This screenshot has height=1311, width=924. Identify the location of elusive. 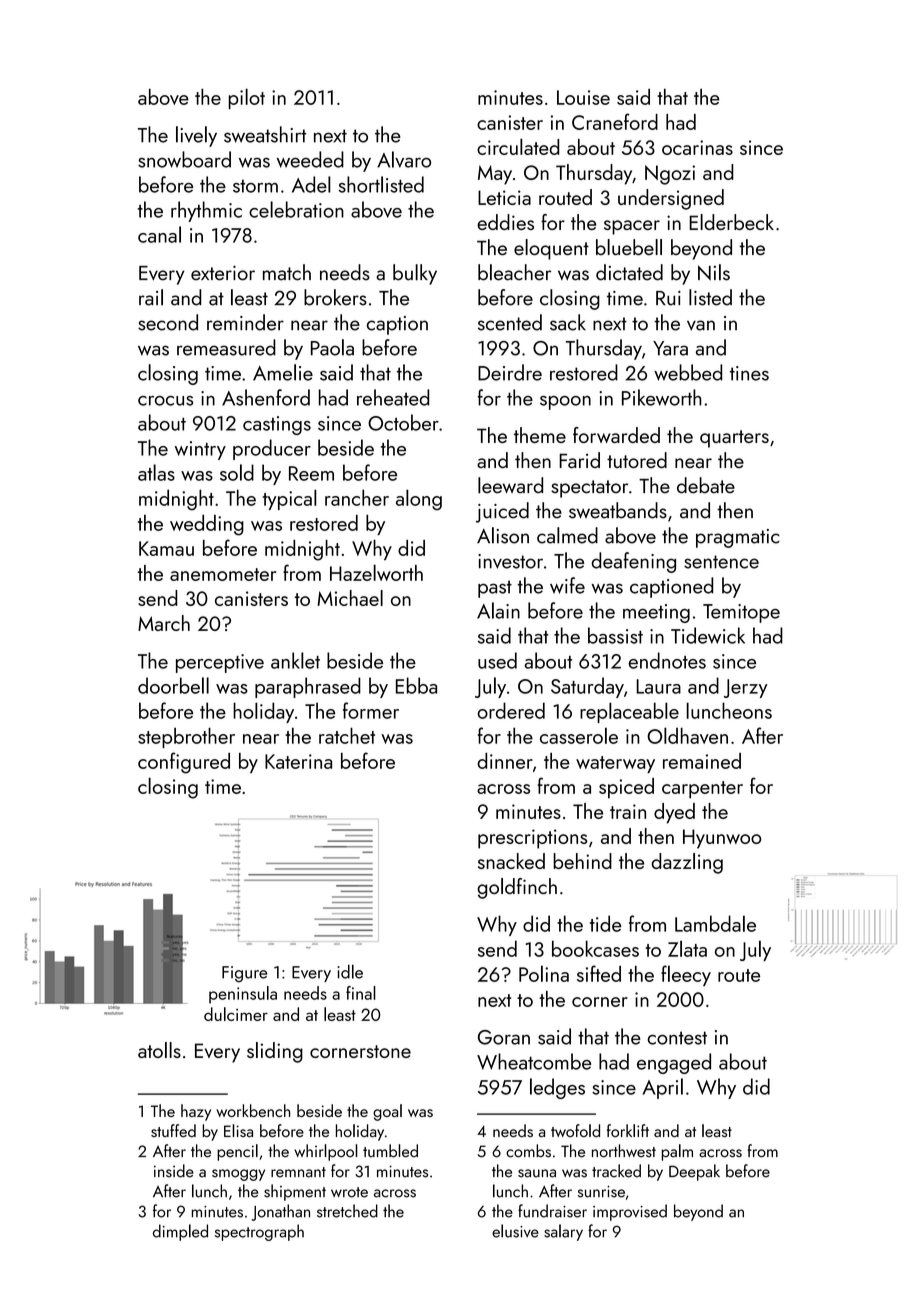
(515, 1231).
